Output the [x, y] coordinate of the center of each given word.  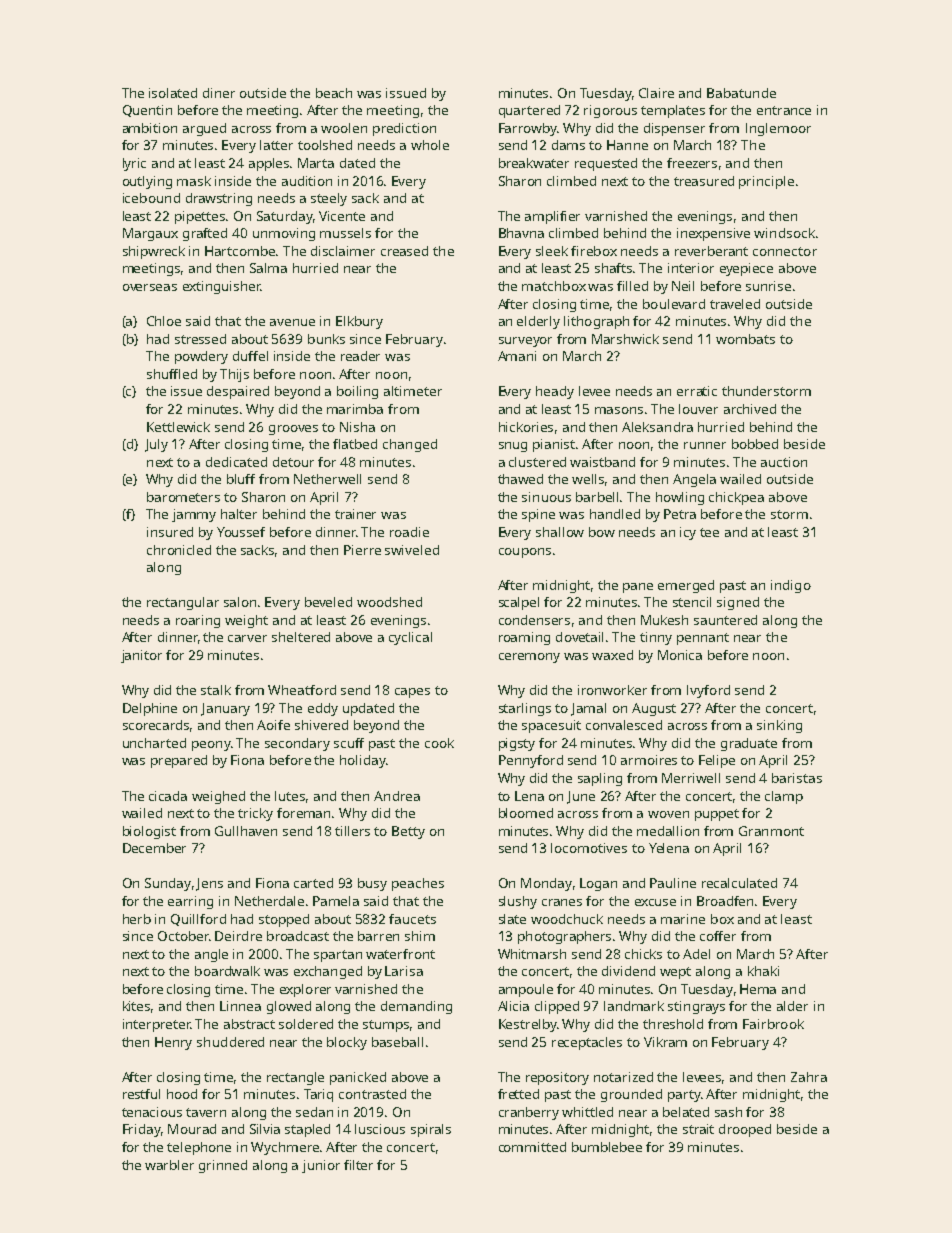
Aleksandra [657, 427]
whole [430, 145]
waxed [612, 655]
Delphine [150, 709]
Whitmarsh [532, 954]
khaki [763, 971]
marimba [355, 409]
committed [532, 1147]
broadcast [298, 936]
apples [269, 164]
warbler [169, 1165]
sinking [779, 726]
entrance [784, 110]
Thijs [234, 375]
